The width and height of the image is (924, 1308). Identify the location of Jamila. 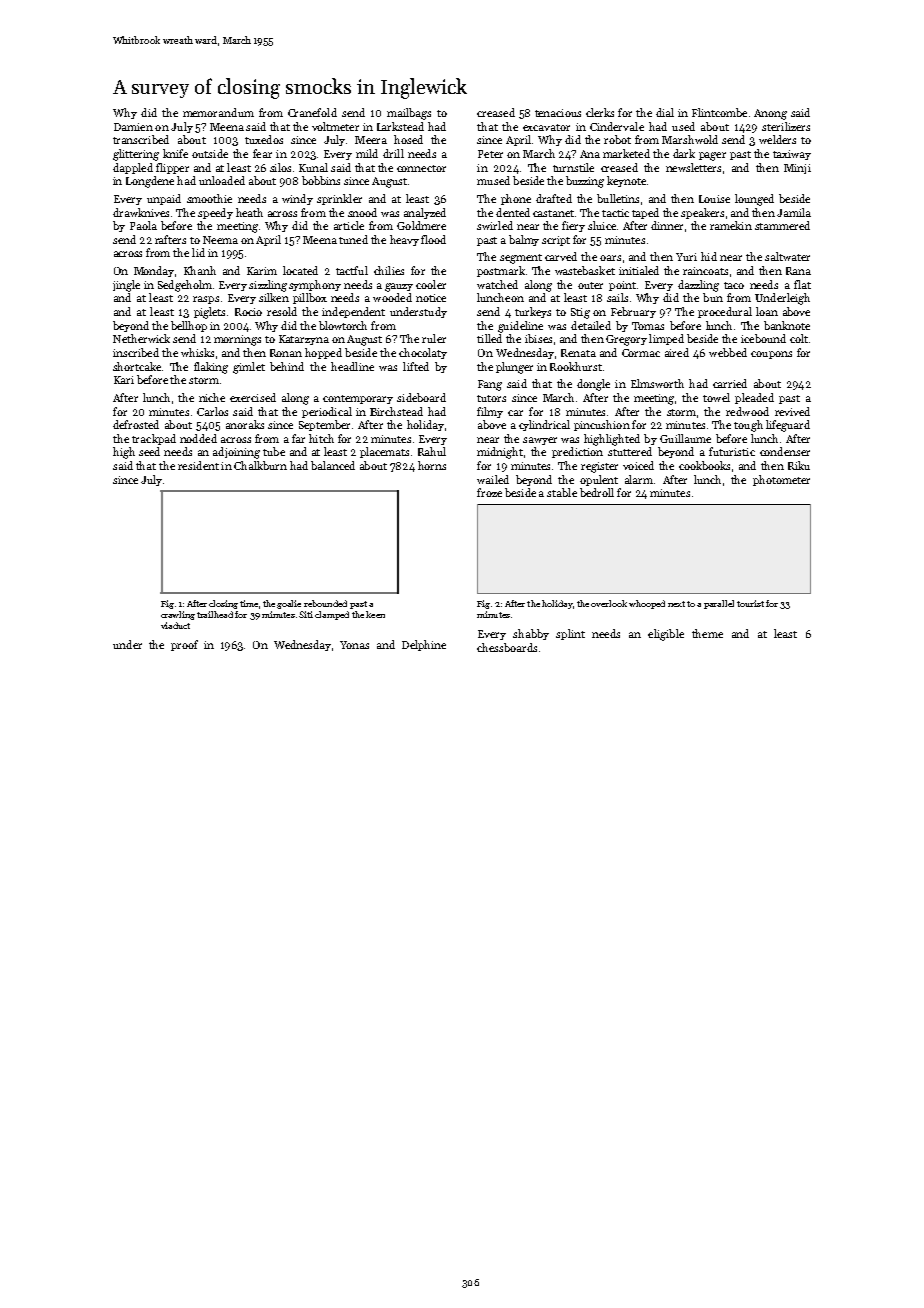
(794, 212).
